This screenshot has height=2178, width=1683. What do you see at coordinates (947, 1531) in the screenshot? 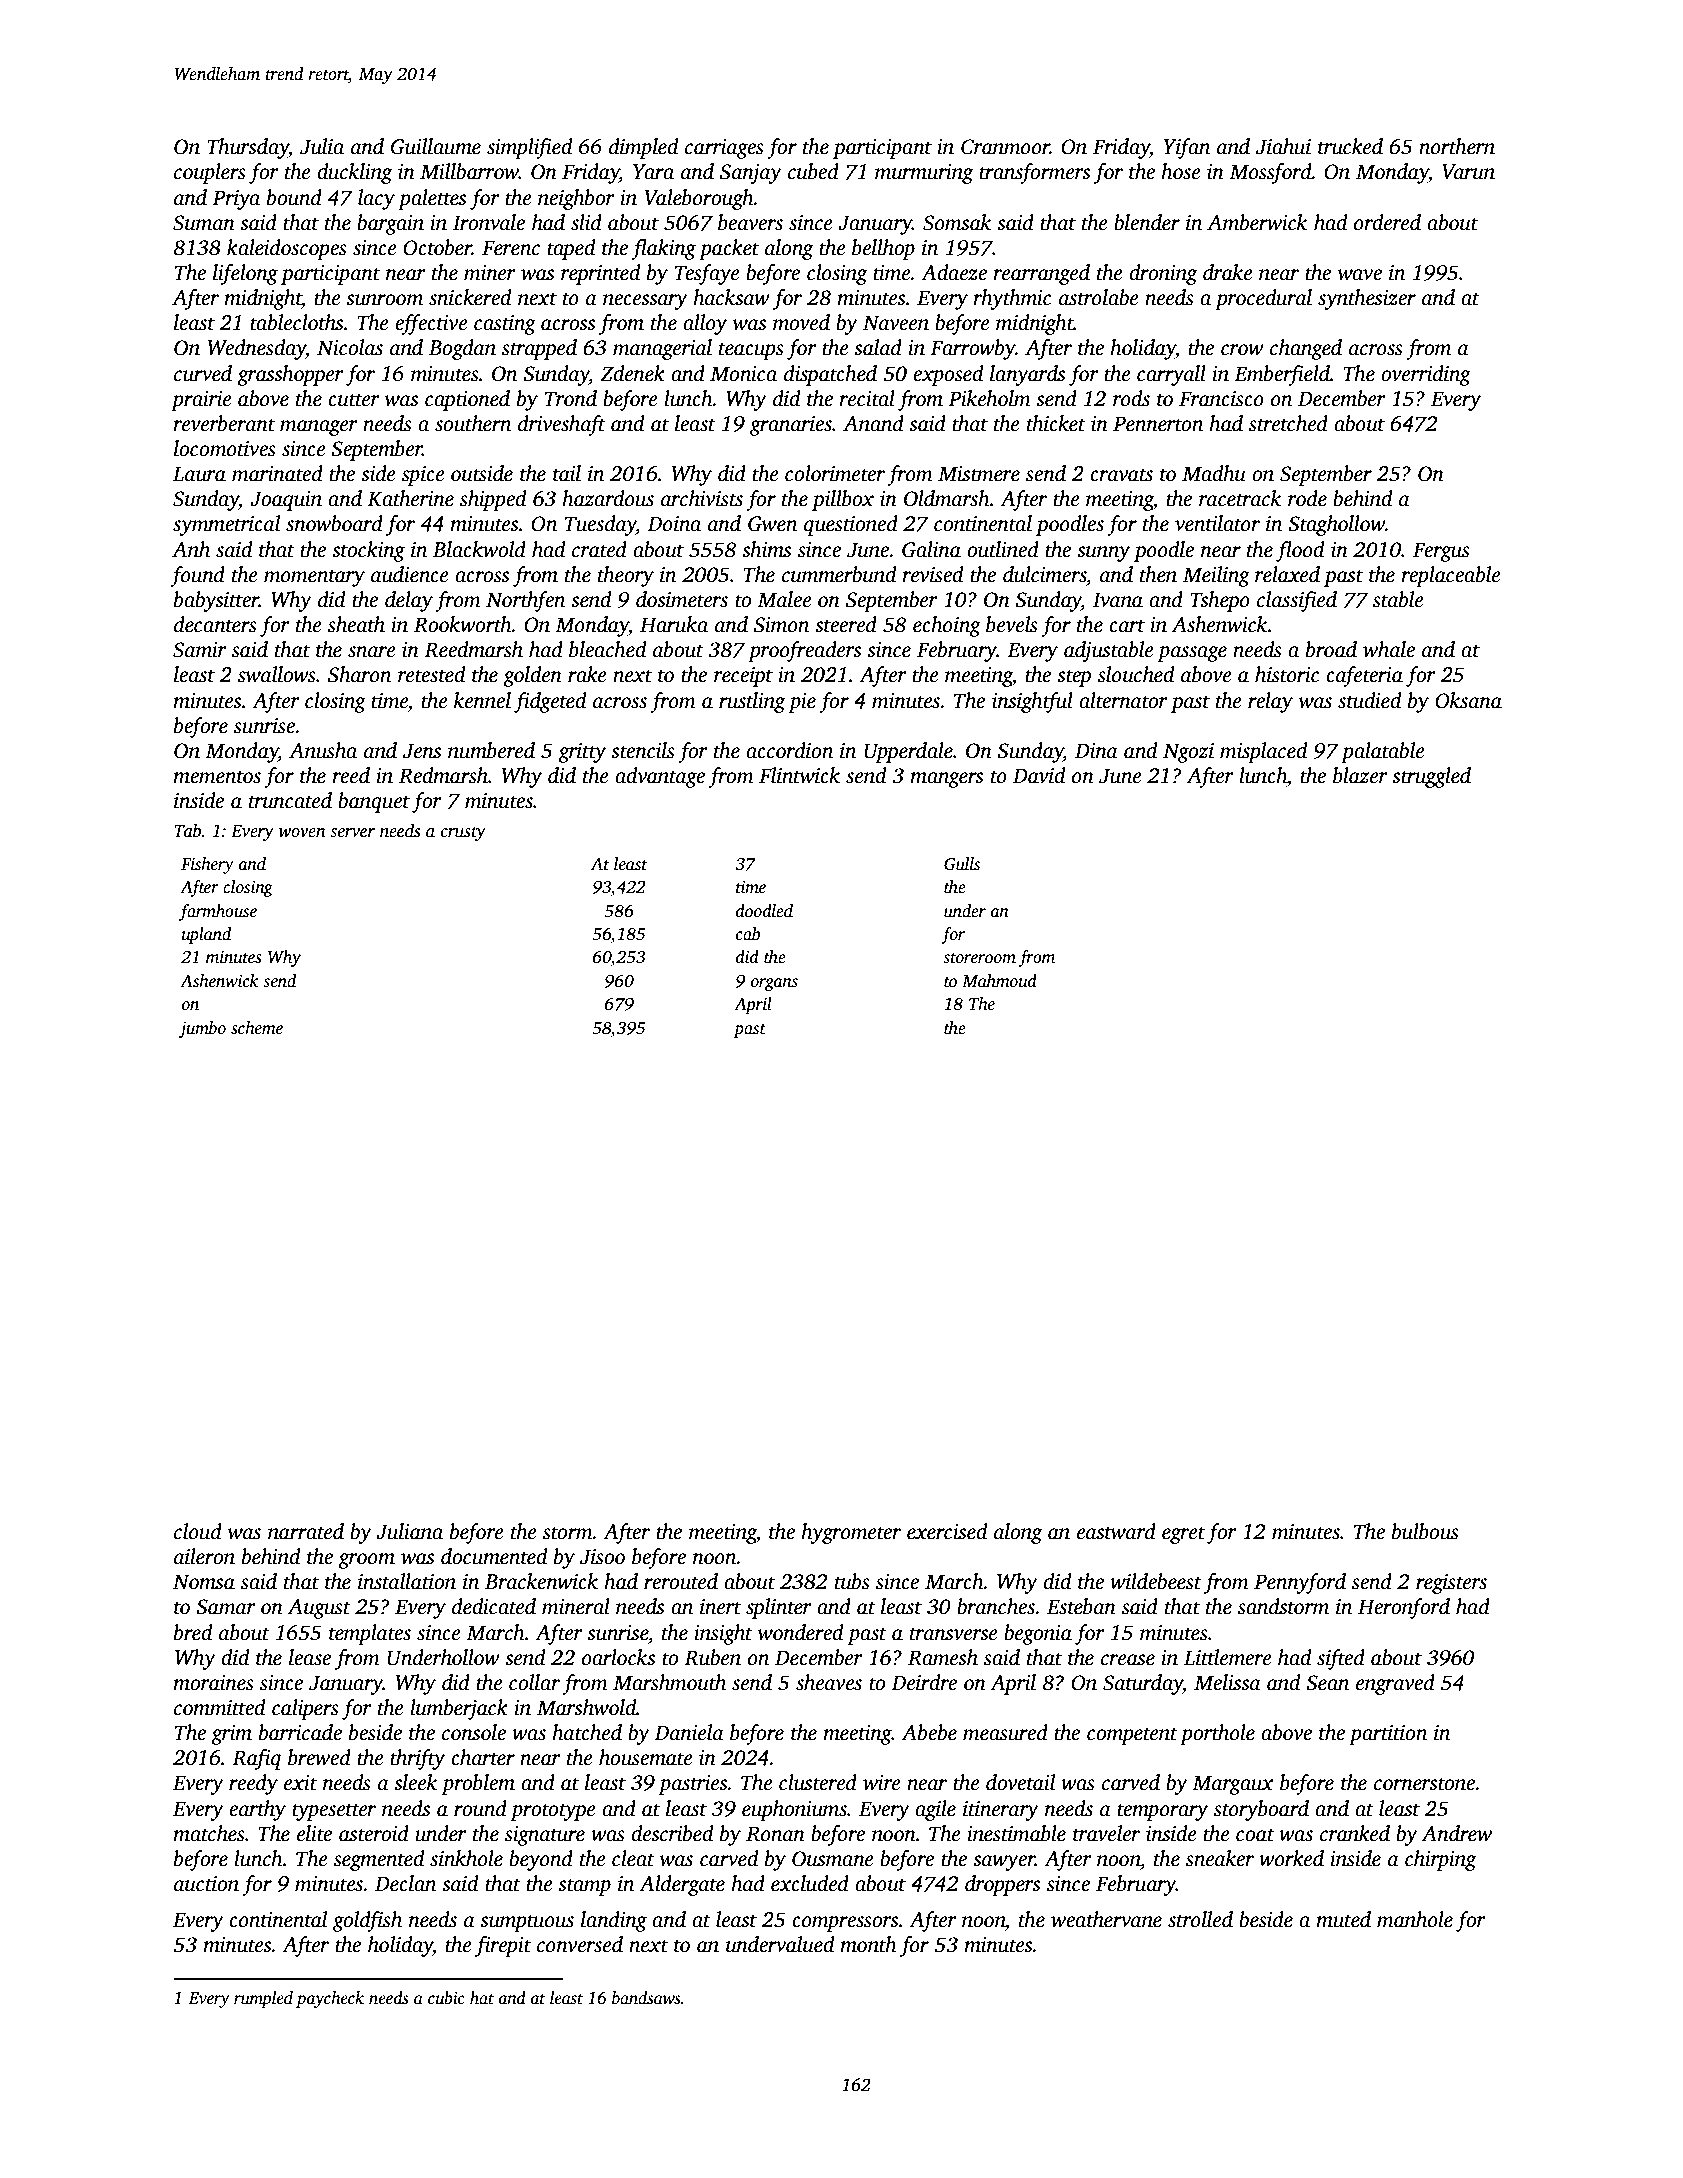
I see `exercised` at bounding box center [947, 1531].
